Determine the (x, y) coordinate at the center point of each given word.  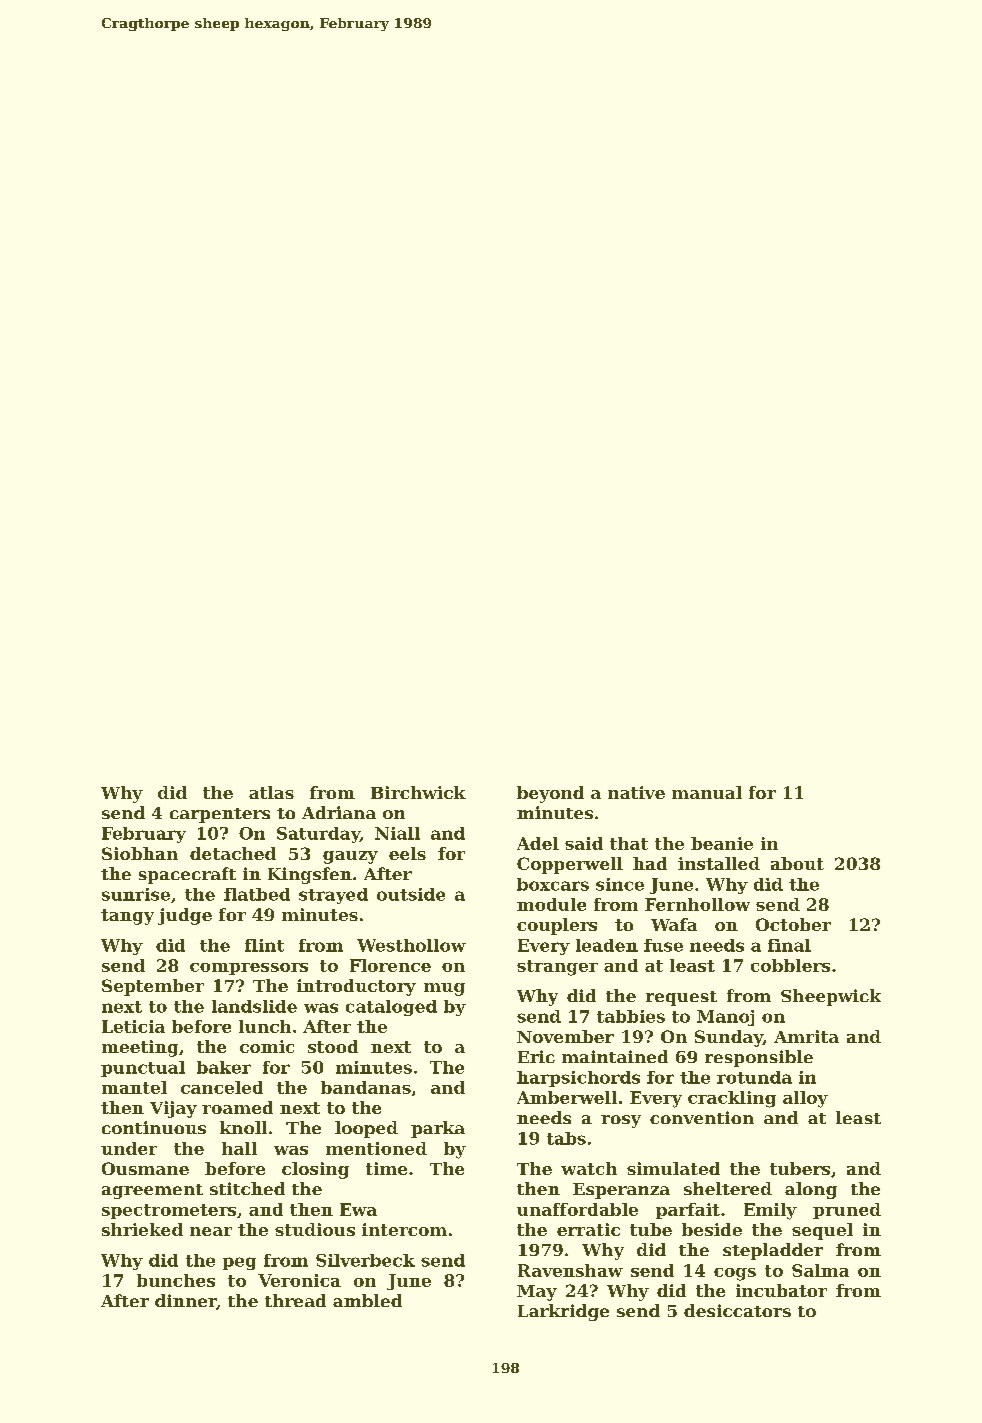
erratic (588, 1229)
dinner (186, 1302)
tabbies (631, 1016)
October (793, 924)
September (153, 987)
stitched (247, 1188)
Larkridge (563, 1312)
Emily (770, 1211)
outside (411, 894)
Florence (390, 965)
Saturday (318, 835)
